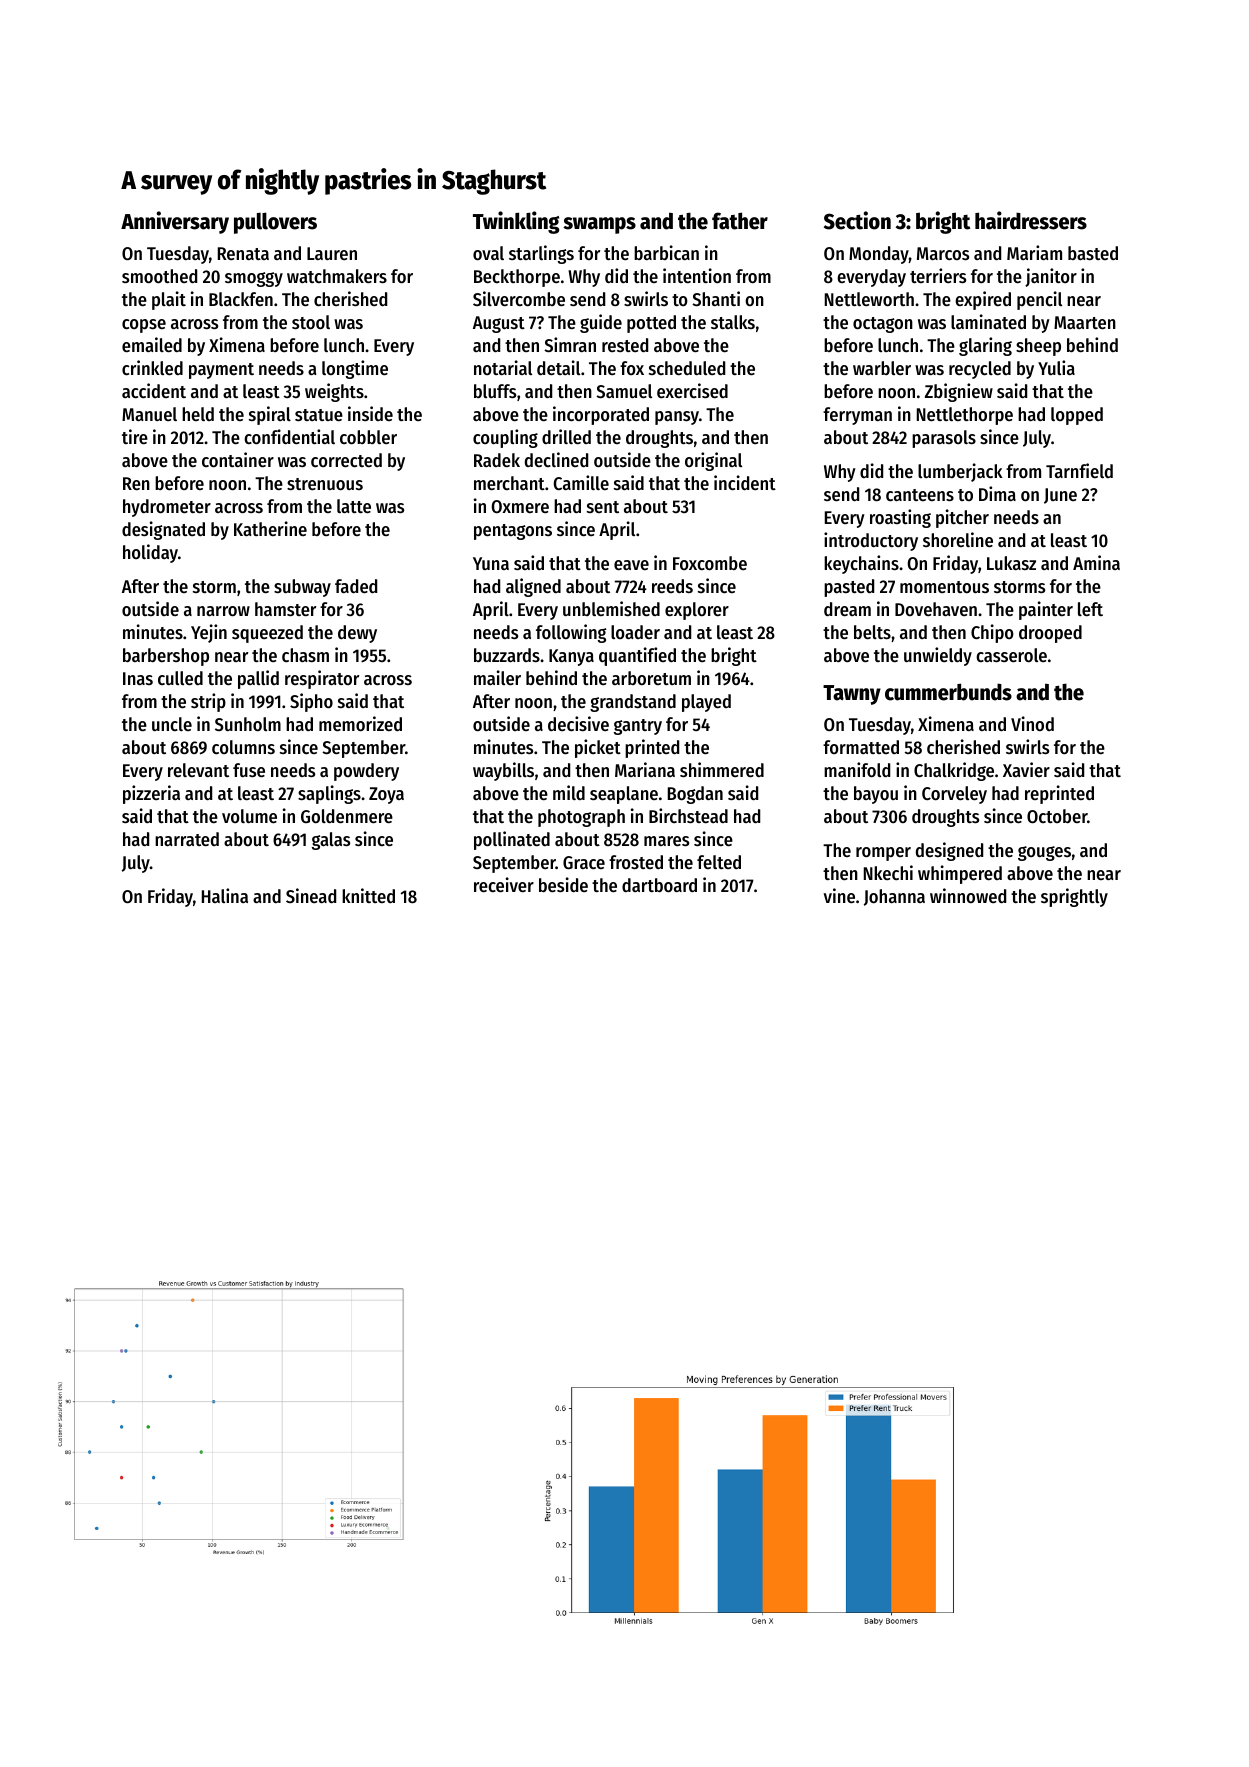  What do you see at coordinates (144, 326) in the document?
I see `copse` at bounding box center [144, 326].
